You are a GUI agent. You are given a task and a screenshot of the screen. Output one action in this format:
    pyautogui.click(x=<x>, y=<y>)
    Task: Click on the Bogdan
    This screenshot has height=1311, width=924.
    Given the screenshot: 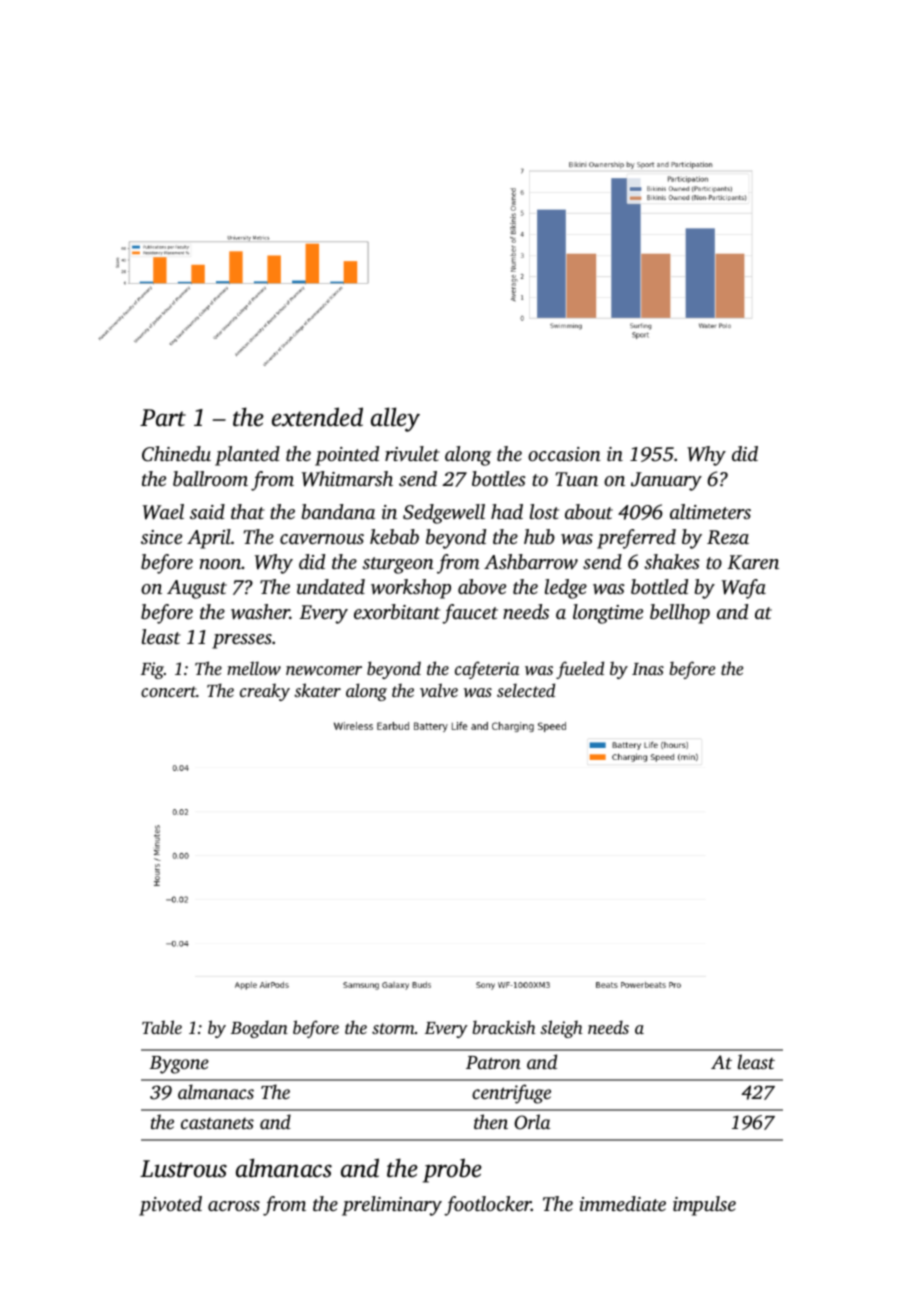 What is the action you would take?
    pyautogui.click(x=259, y=1029)
